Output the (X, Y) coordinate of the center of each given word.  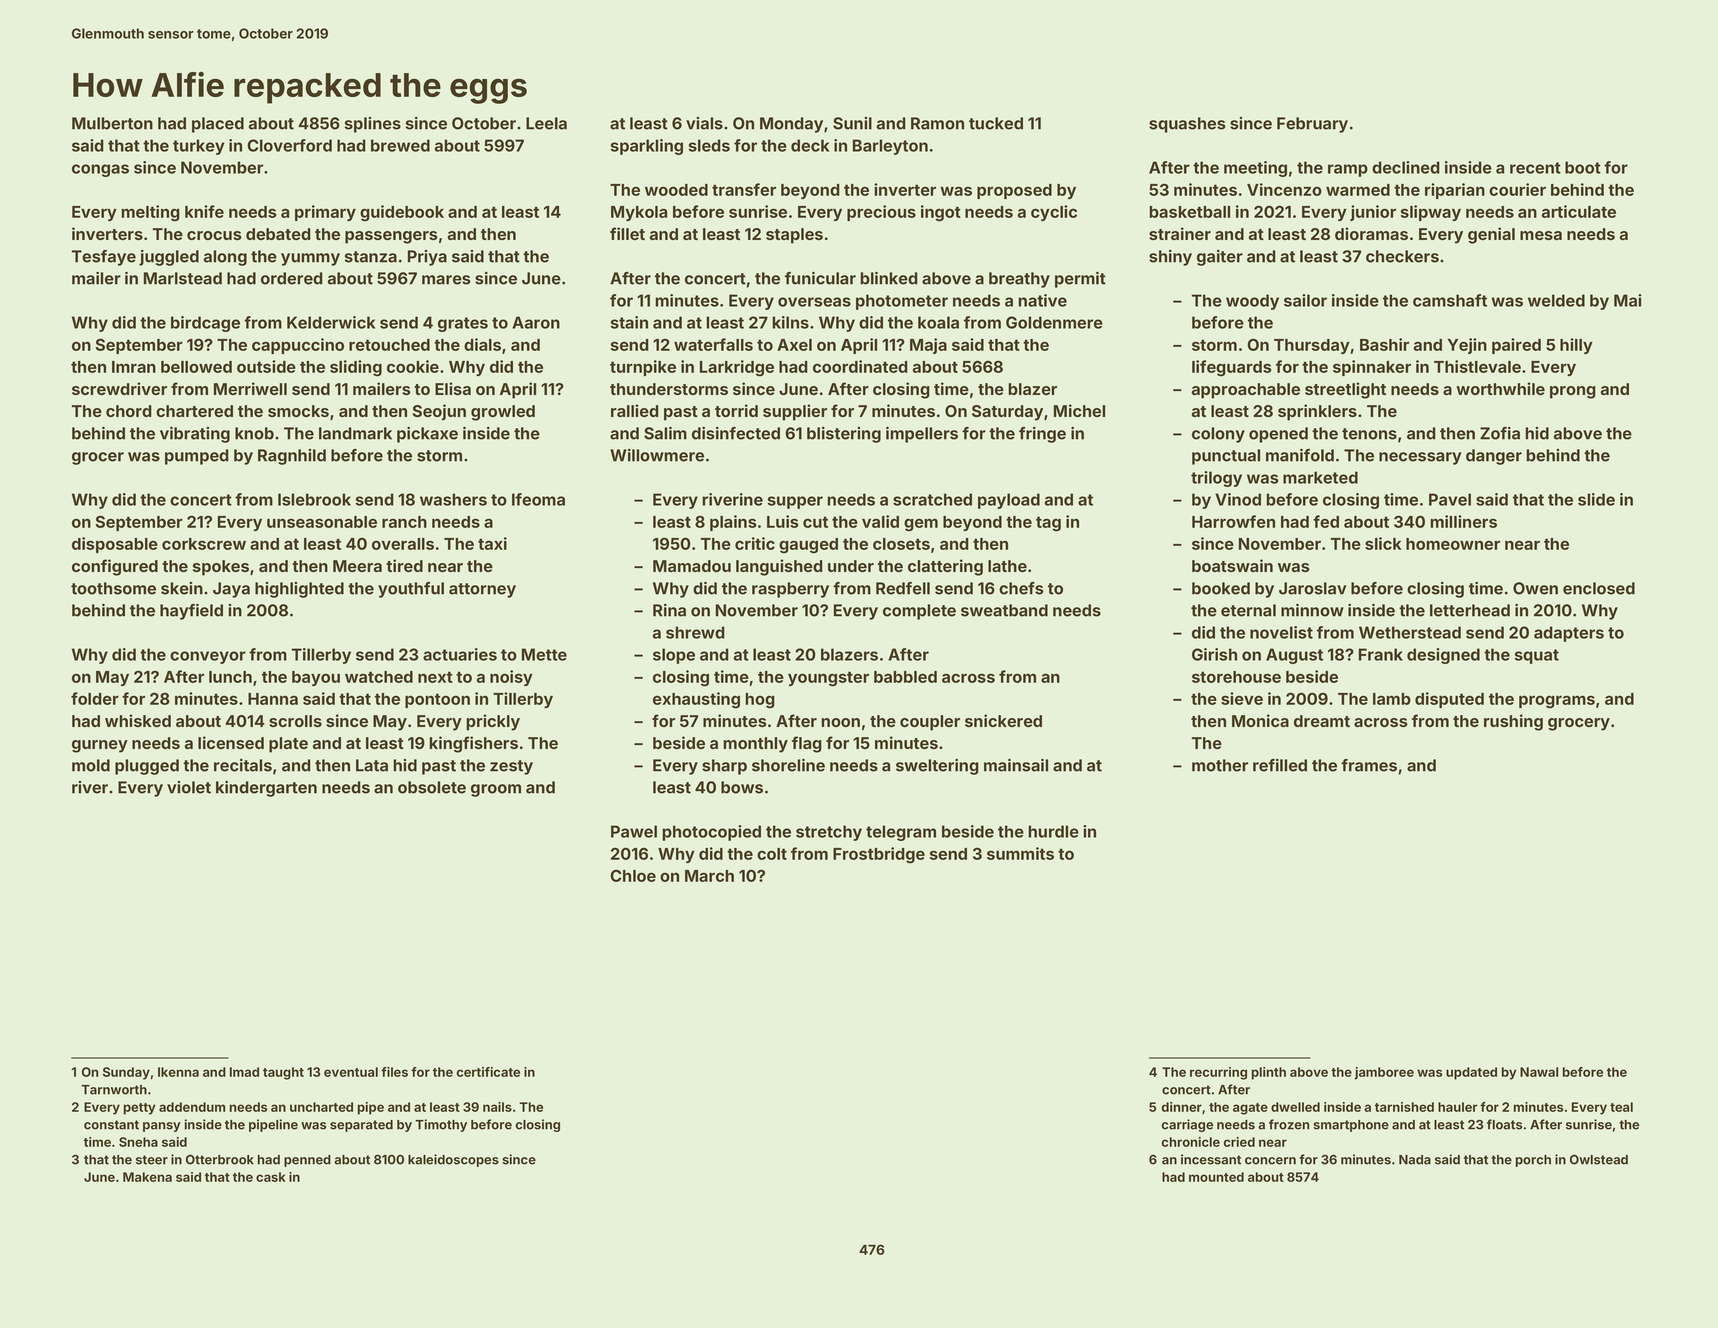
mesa (1541, 235)
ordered (292, 278)
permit (1080, 280)
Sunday (126, 1073)
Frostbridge (879, 855)
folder (95, 698)
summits (1020, 853)
